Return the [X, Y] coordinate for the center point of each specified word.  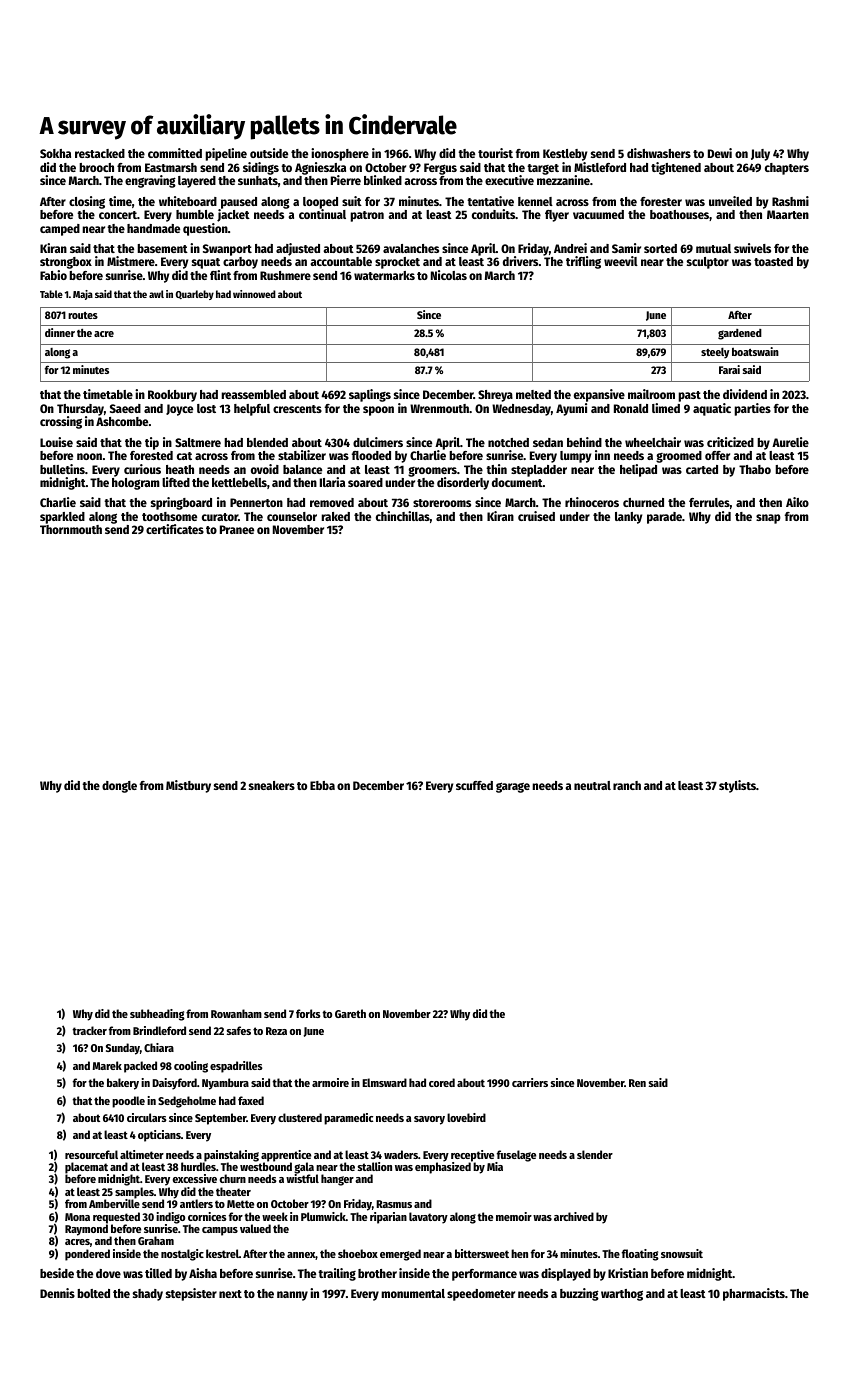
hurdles [198, 1166]
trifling [583, 262]
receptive [472, 1156]
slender [595, 1154]
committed [175, 153]
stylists [737, 786]
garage [513, 787]
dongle [119, 787]
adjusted [298, 249]
